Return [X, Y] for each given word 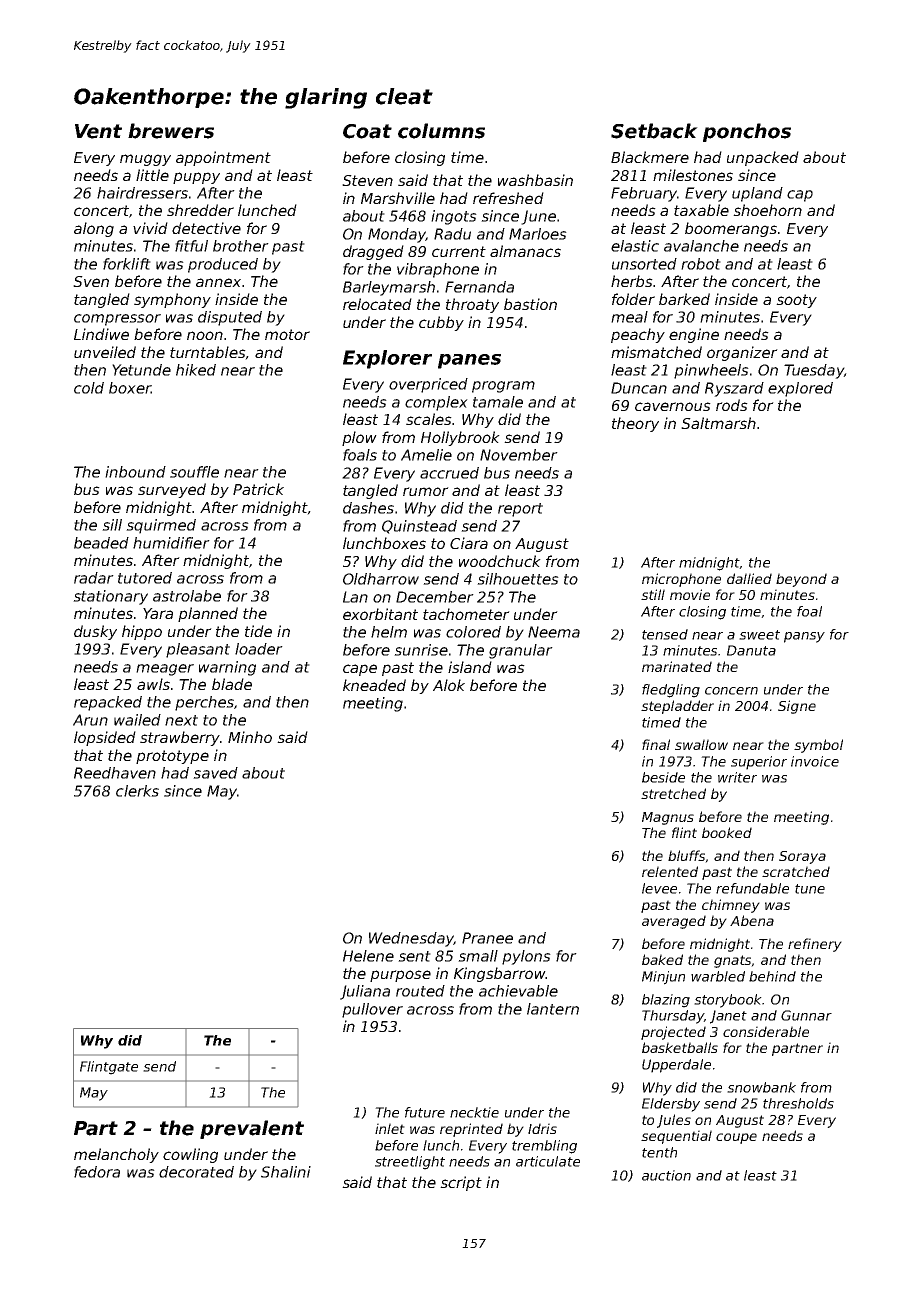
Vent [98, 131]
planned [208, 614]
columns [441, 131]
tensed [665, 634]
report [520, 510]
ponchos [747, 132]
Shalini [286, 1172]
